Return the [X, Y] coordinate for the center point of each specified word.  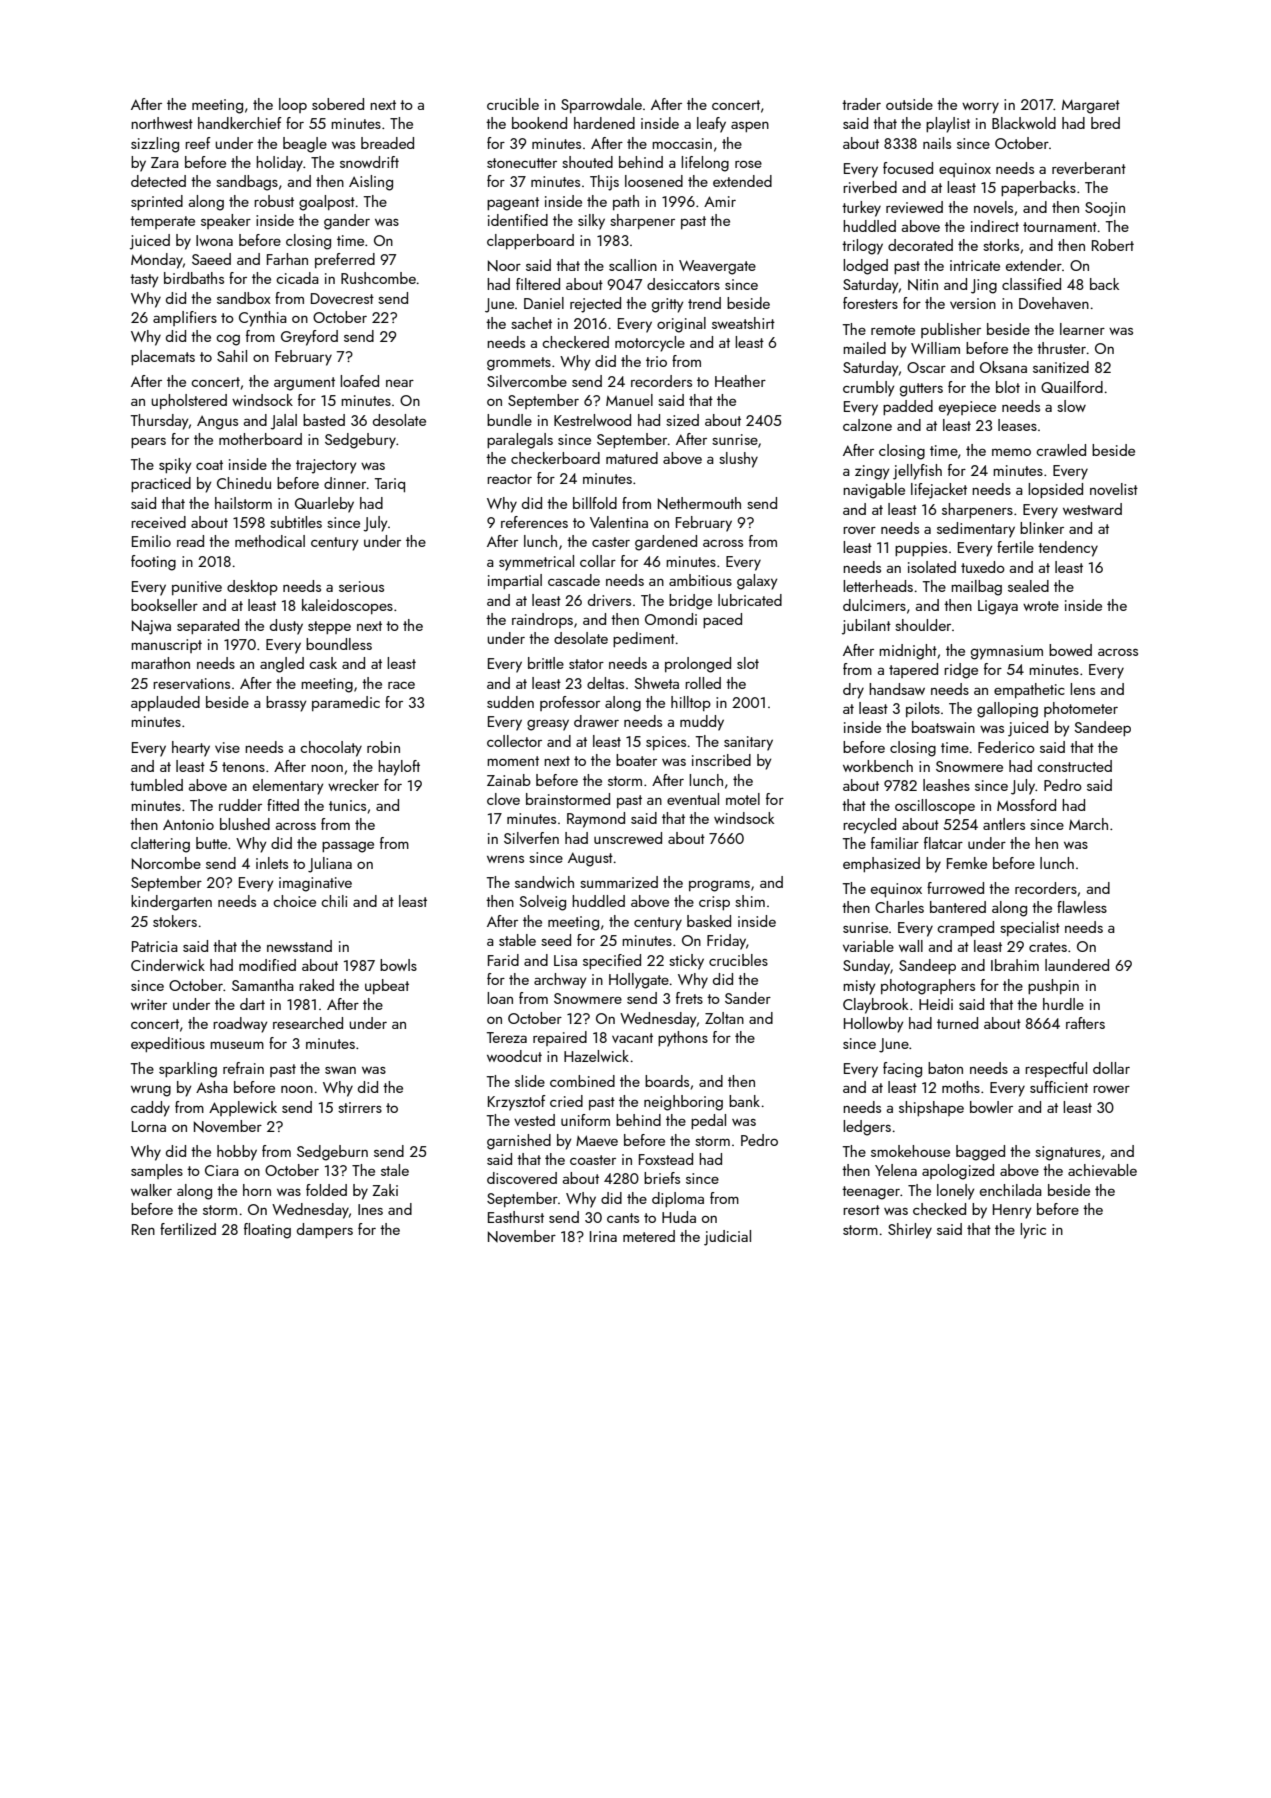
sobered [338, 104]
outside [909, 104]
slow [1071, 406]
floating [267, 1231]
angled [282, 665]
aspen [750, 126]
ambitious [700, 580]
